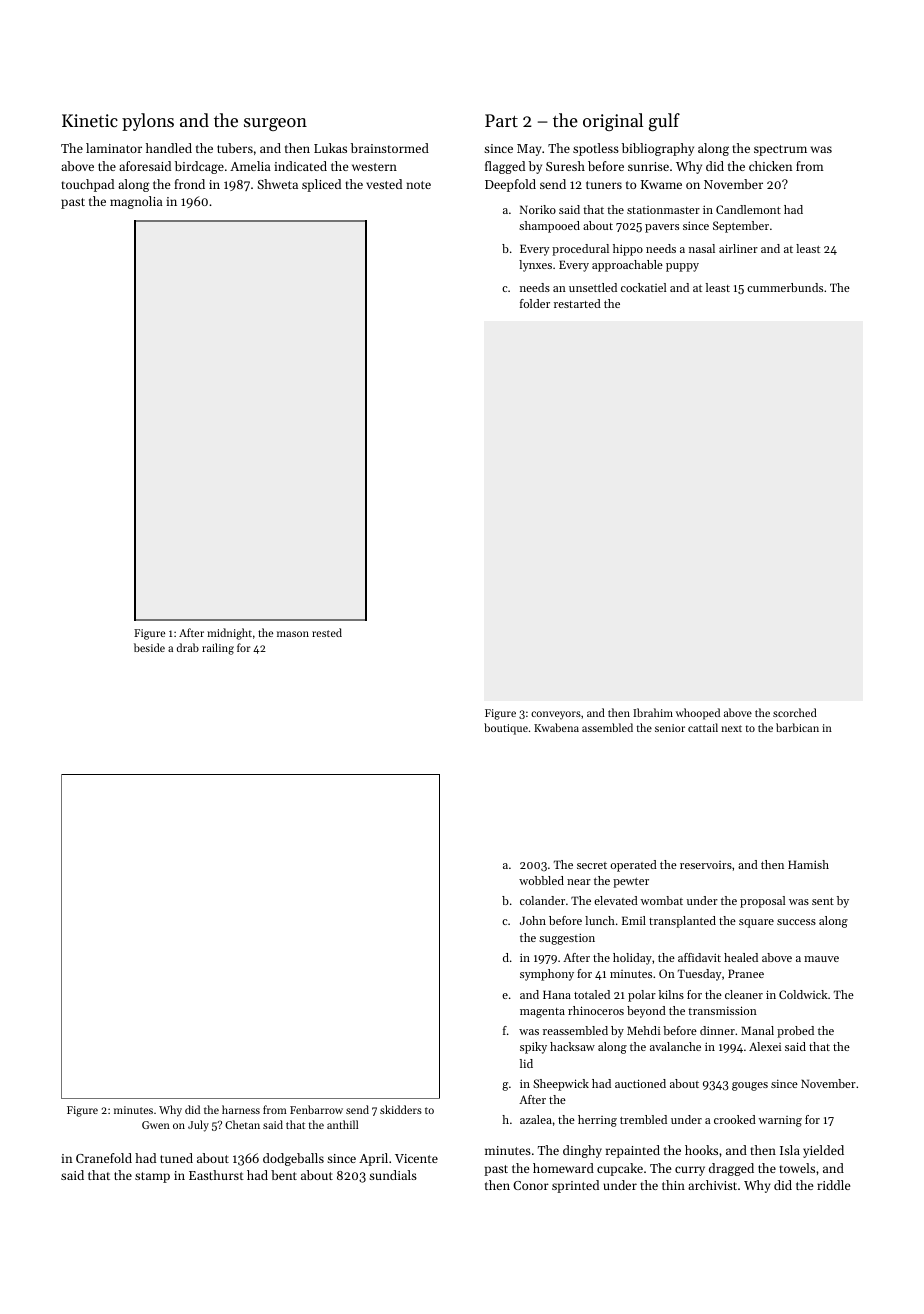  Describe the element at coordinates (535, 303) in the screenshot. I see `folder` at that location.
